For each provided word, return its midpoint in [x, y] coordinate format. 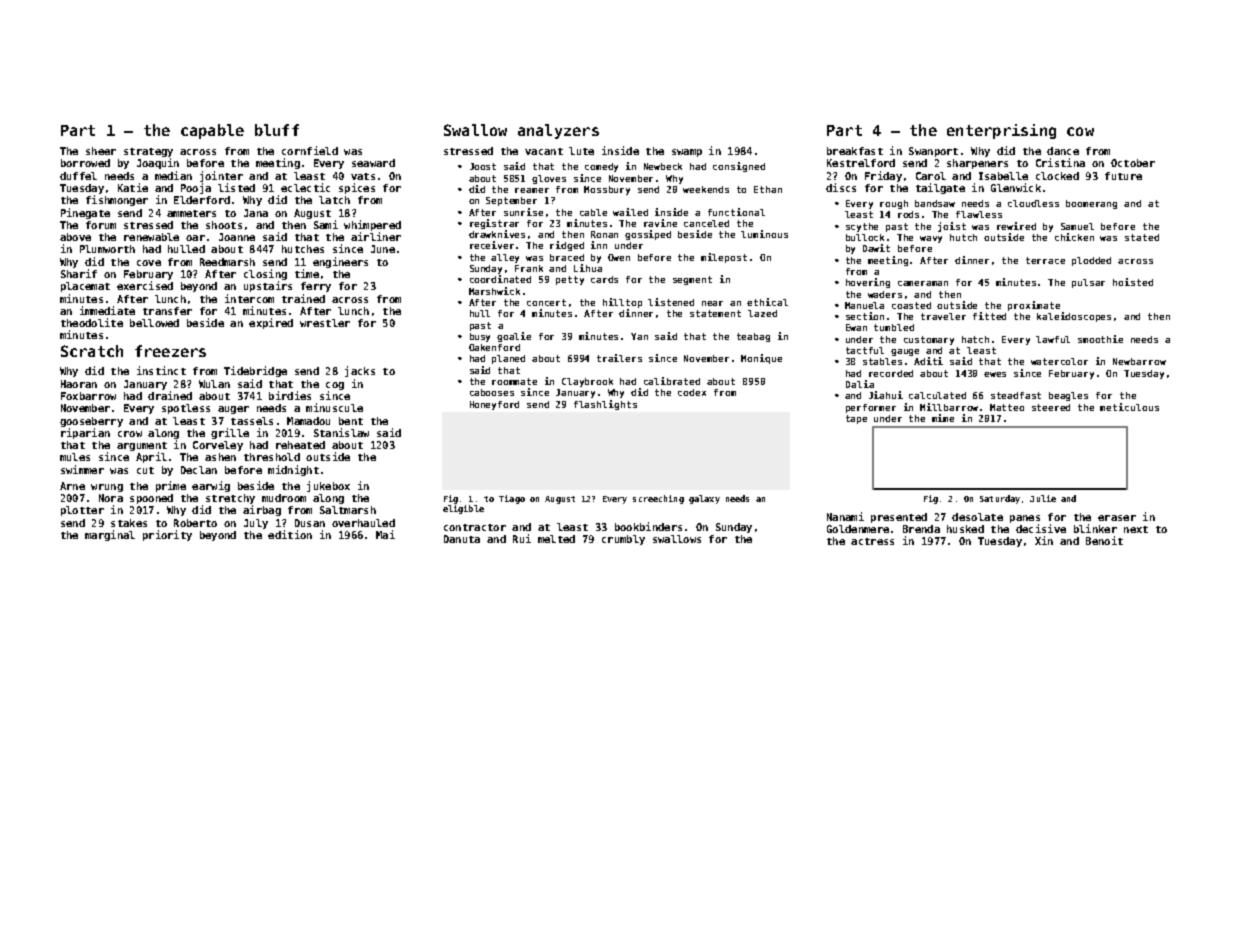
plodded [1091, 261]
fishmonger [117, 200]
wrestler [325, 323]
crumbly [623, 540]
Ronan [604, 234]
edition [290, 534]
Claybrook [587, 382]
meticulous [1129, 407]
